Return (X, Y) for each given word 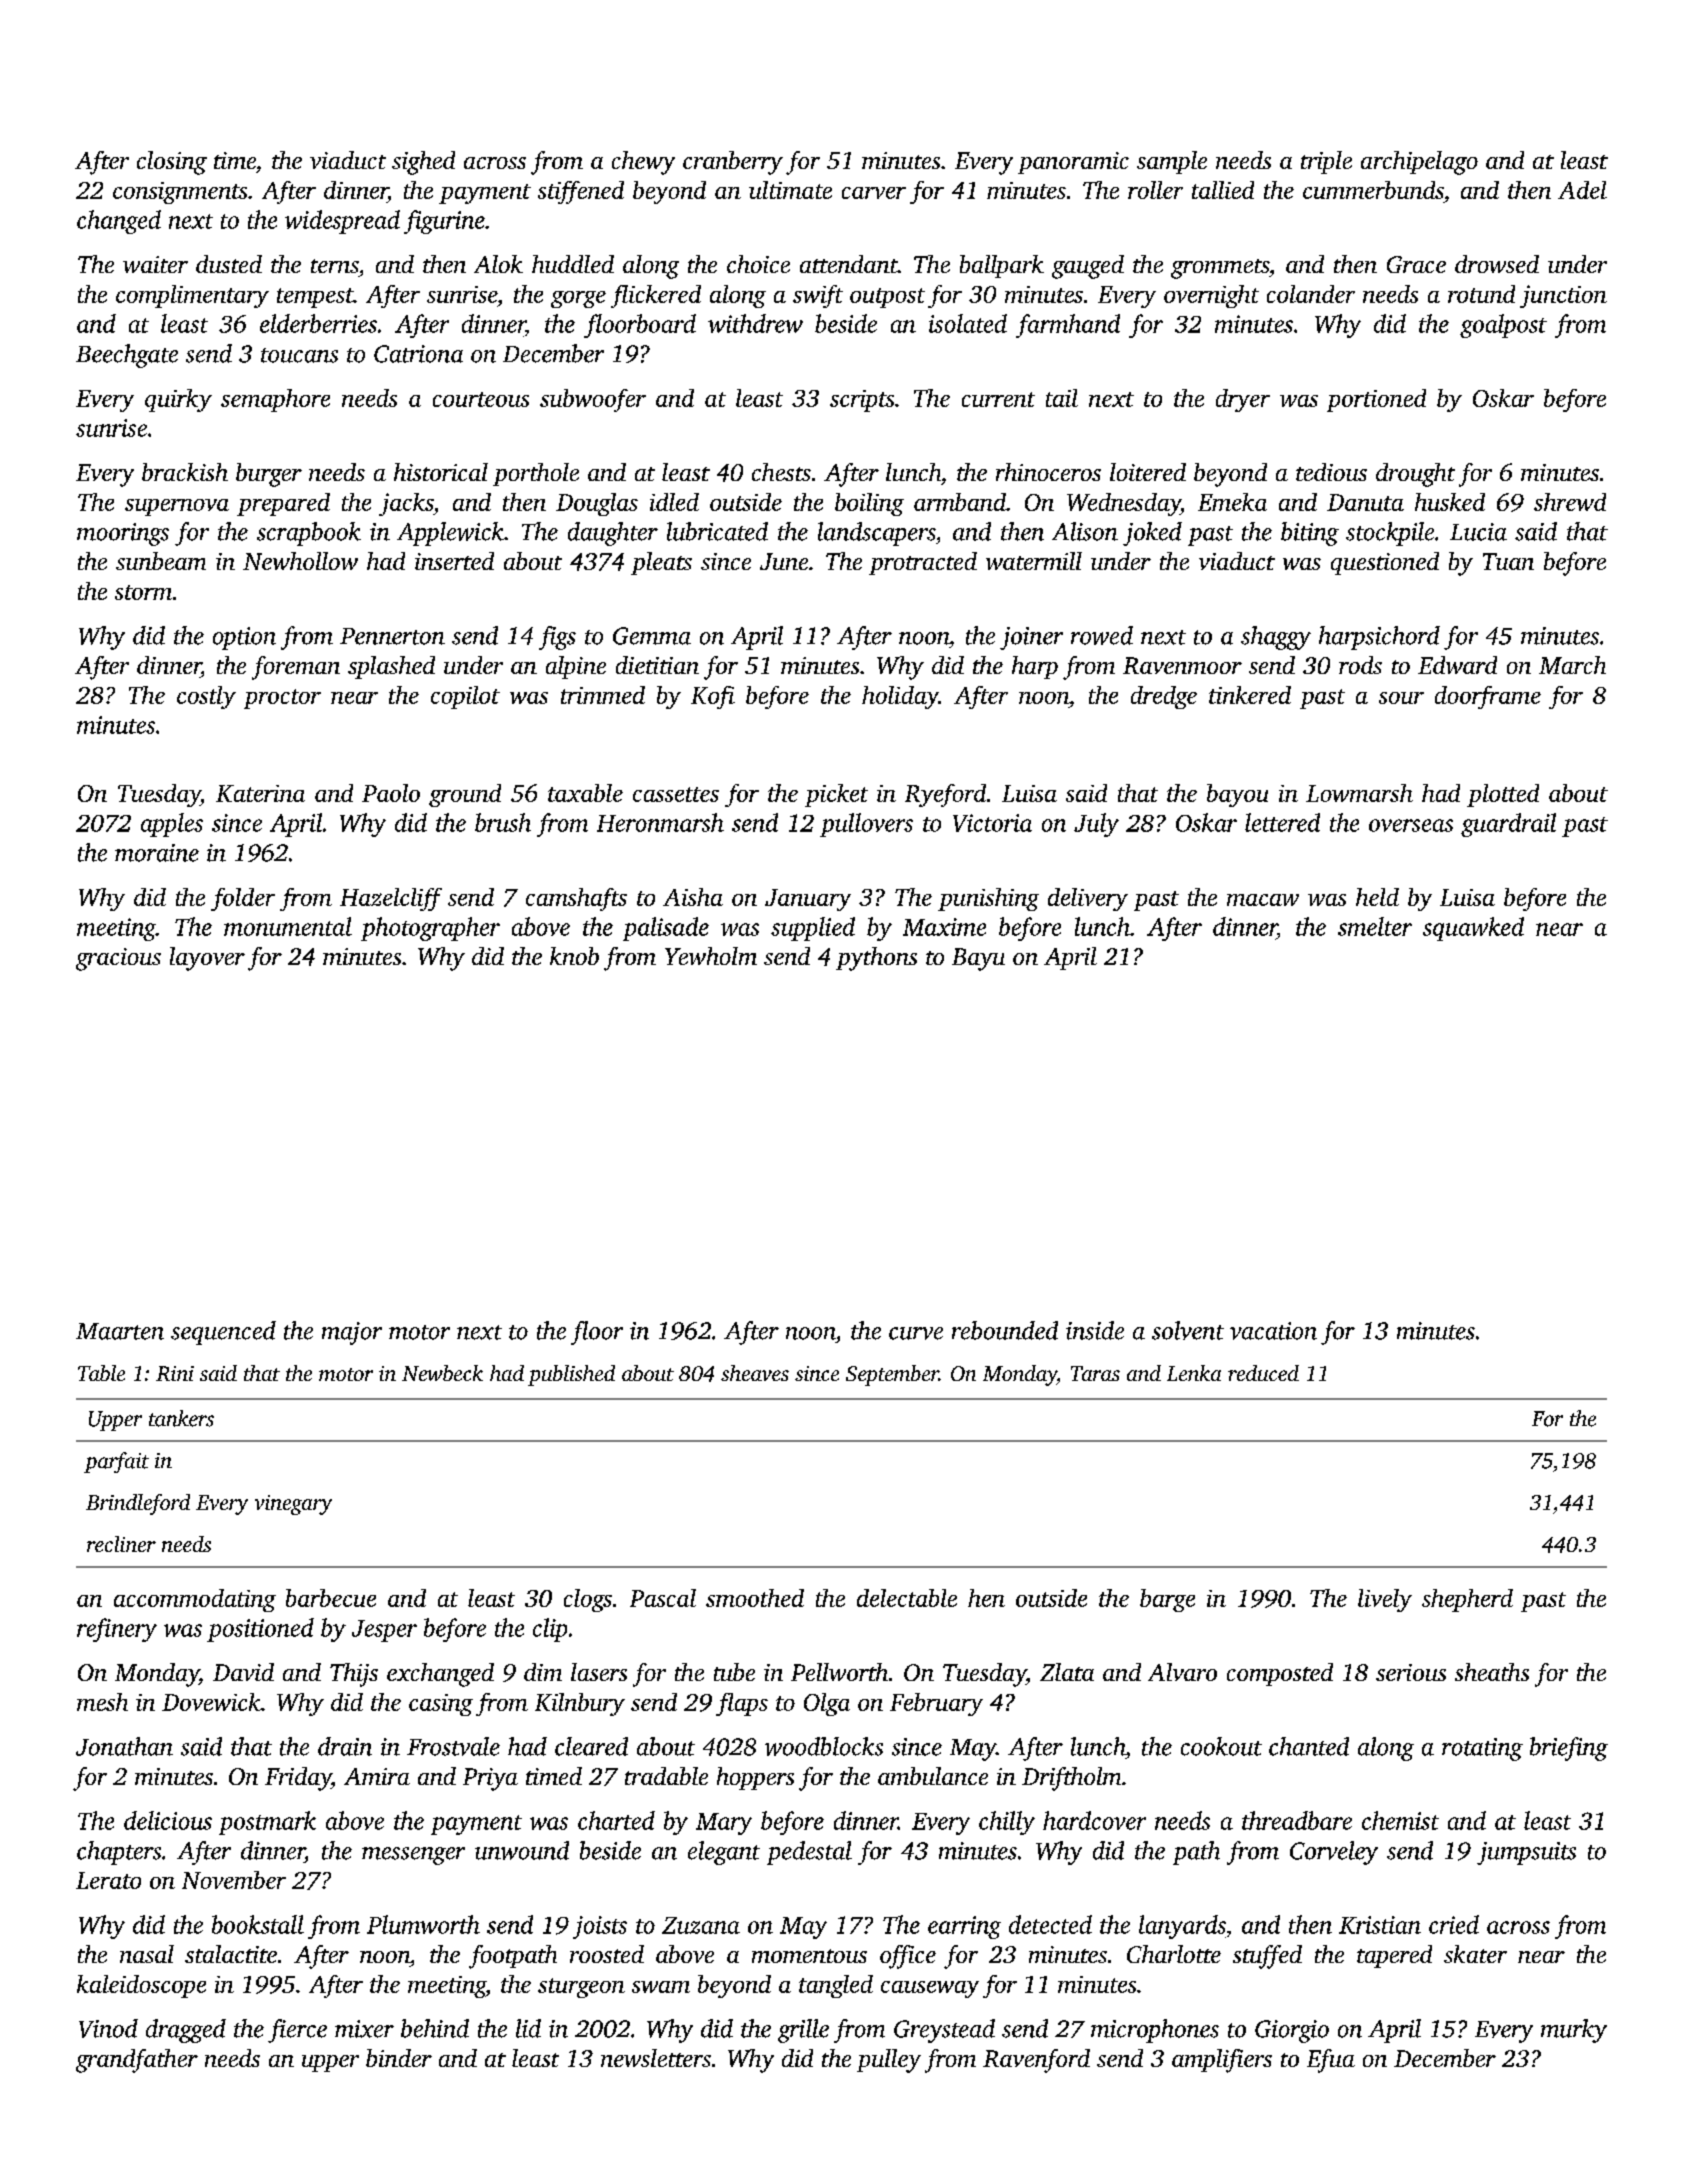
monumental (288, 926)
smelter (1375, 926)
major (352, 1333)
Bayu (978, 959)
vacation (1273, 1331)
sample (1172, 162)
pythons (876, 959)
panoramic (1073, 163)
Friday (298, 1779)
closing (172, 163)
